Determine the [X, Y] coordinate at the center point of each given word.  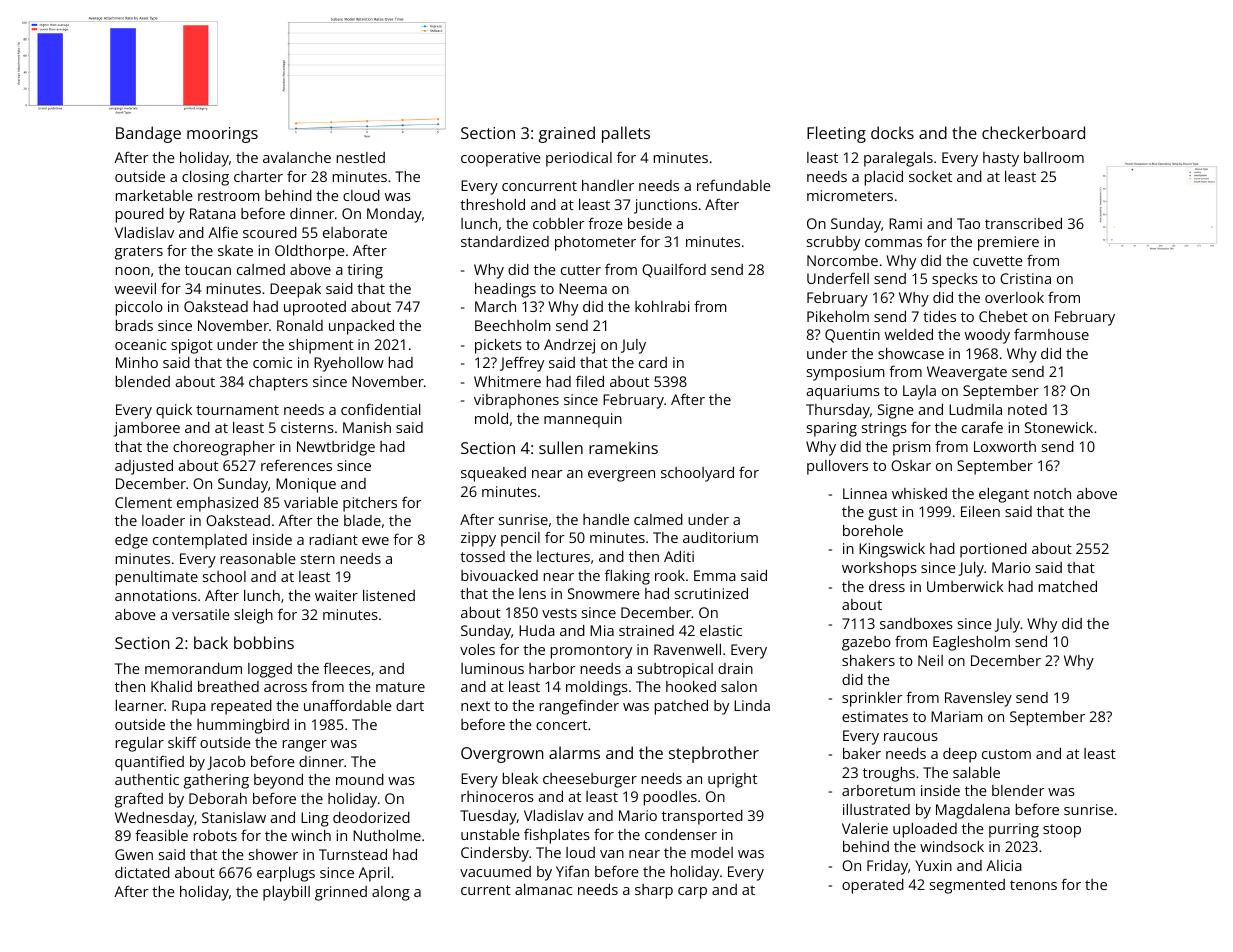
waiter [336, 595]
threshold [492, 204]
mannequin [583, 420]
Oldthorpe [310, 252]
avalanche [297, 157]
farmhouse [1051, 334]
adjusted [144, 467]
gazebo [866, 643]
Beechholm [513, 325]
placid [884, 178]
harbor [552, 668]
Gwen [134, 854]
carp [692, 893]
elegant [1004, 495]
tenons [1033, 885]
